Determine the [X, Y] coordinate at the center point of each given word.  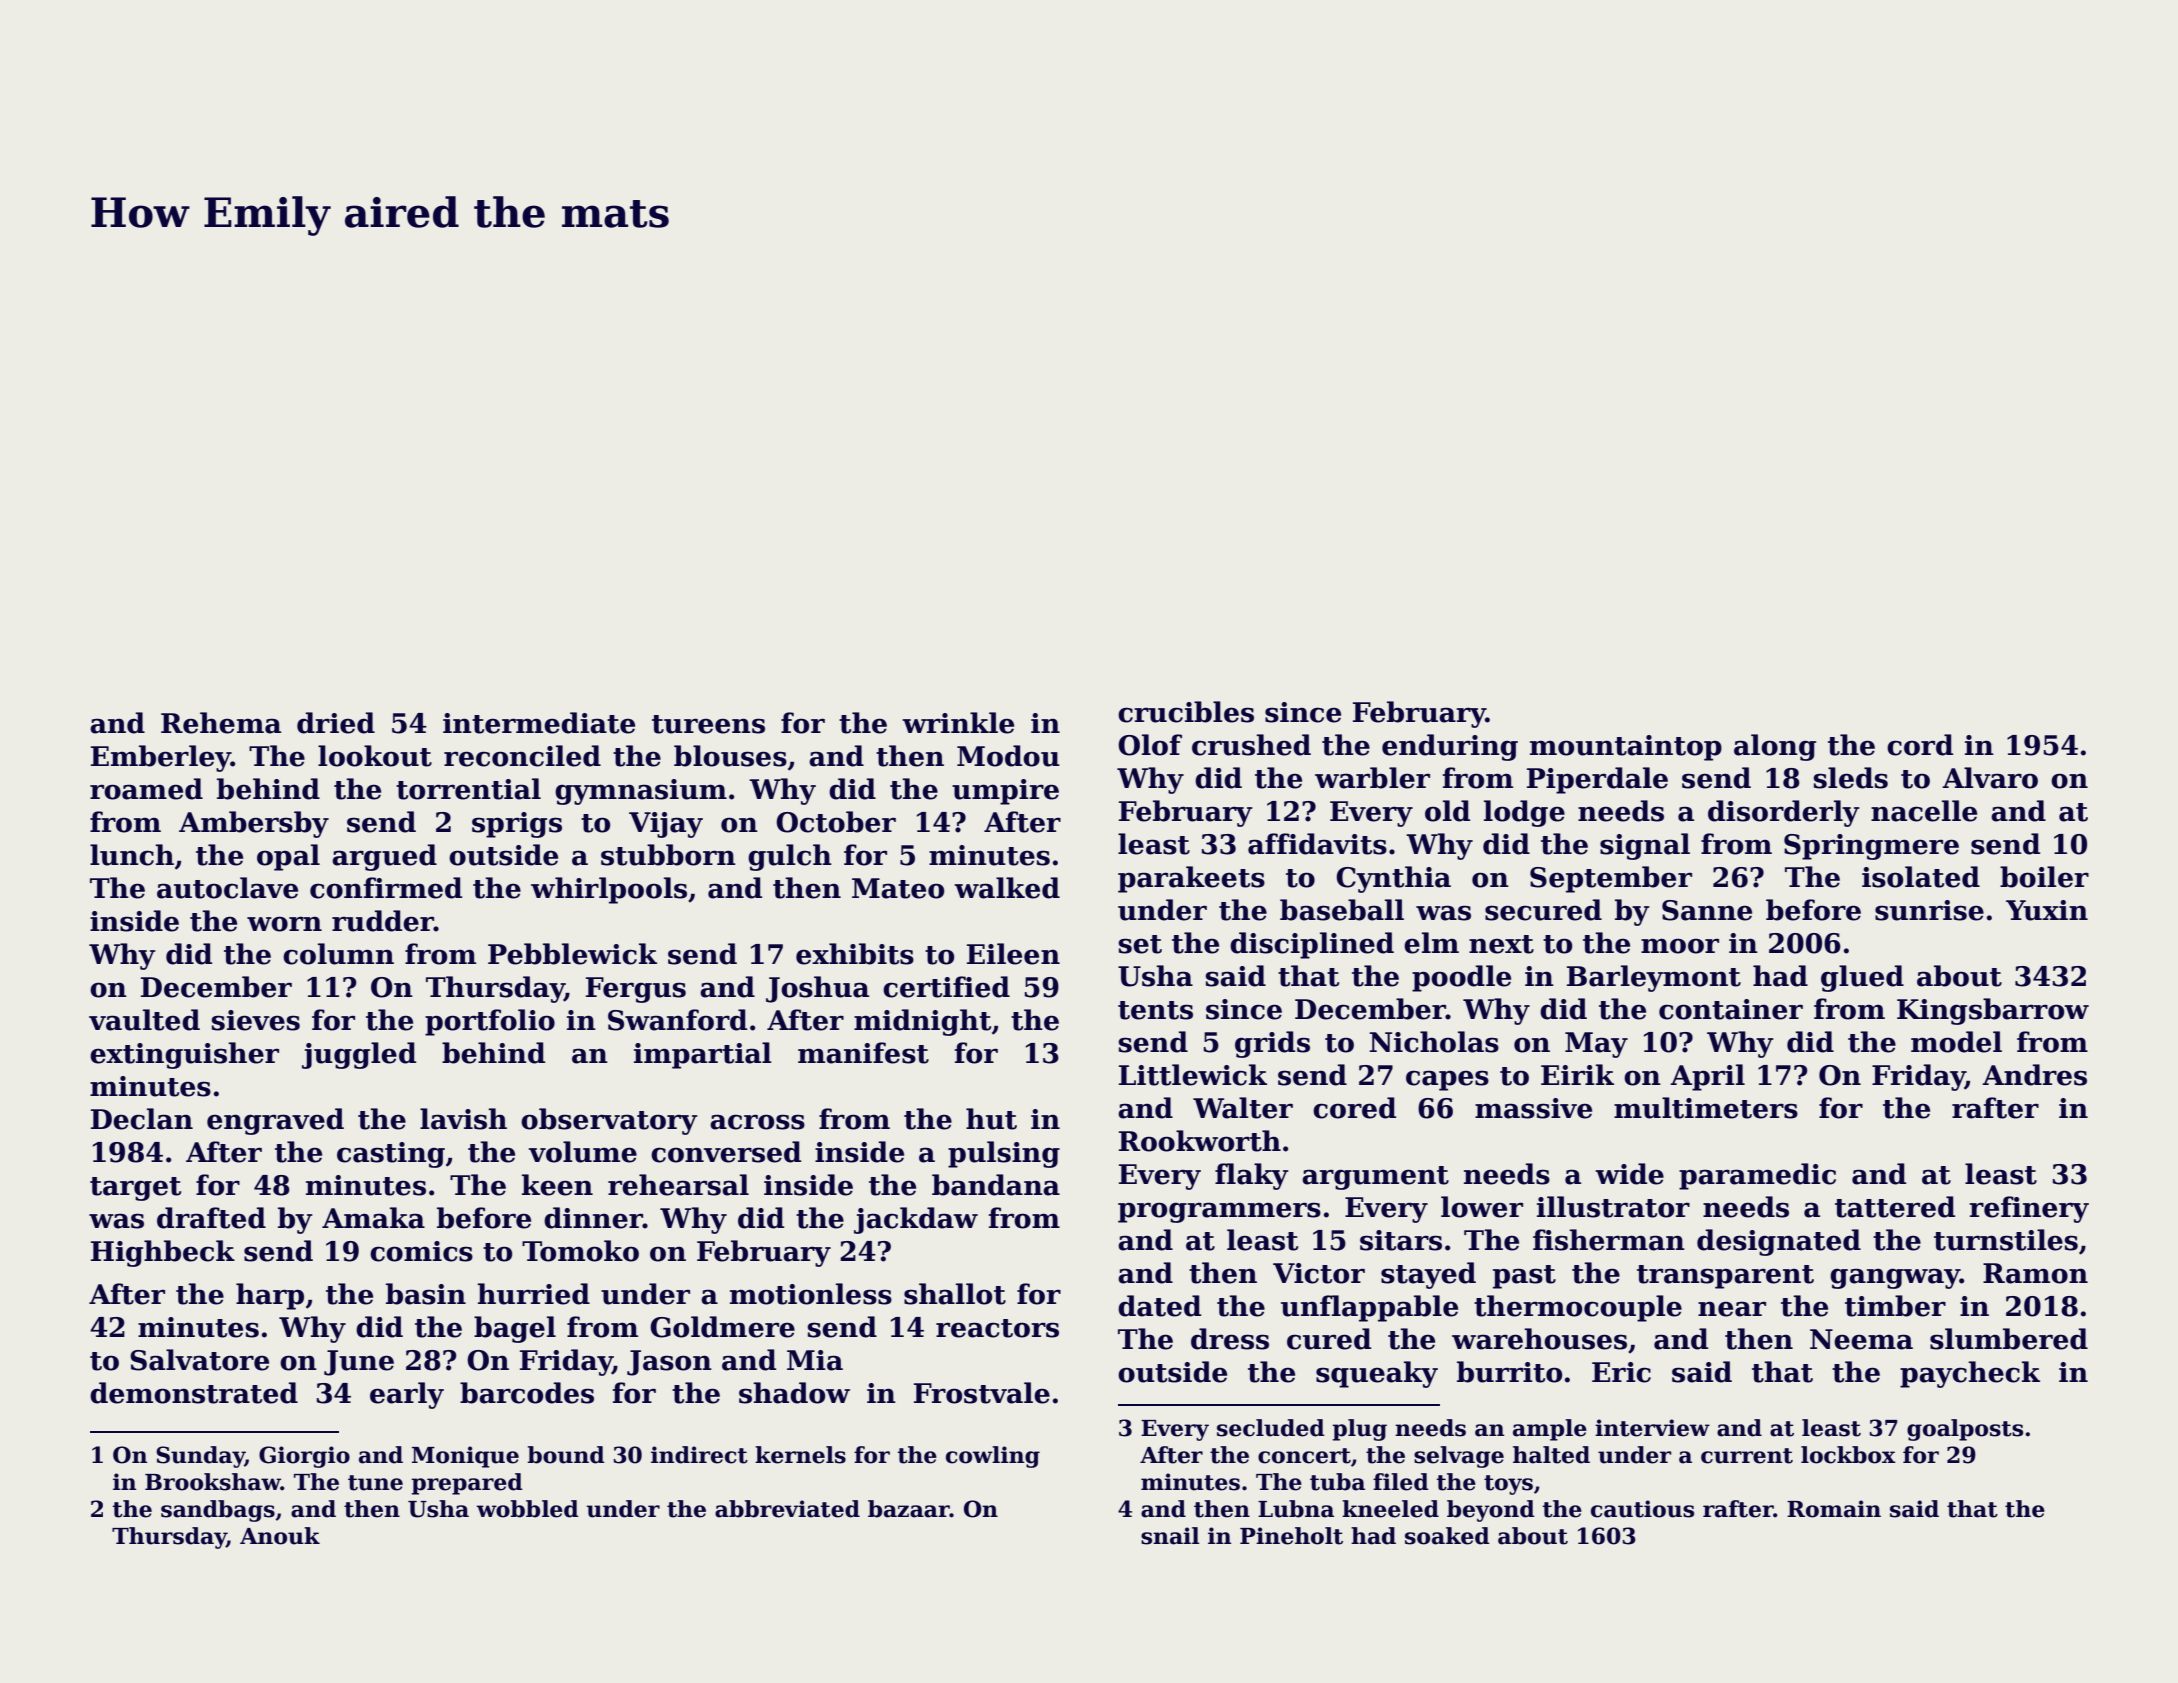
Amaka [373, 1218]
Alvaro [1990, 778]
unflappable [1369, 1308]
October [836, 822]
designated [1779, 1242]
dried [336, 723]
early [407, 1395]
